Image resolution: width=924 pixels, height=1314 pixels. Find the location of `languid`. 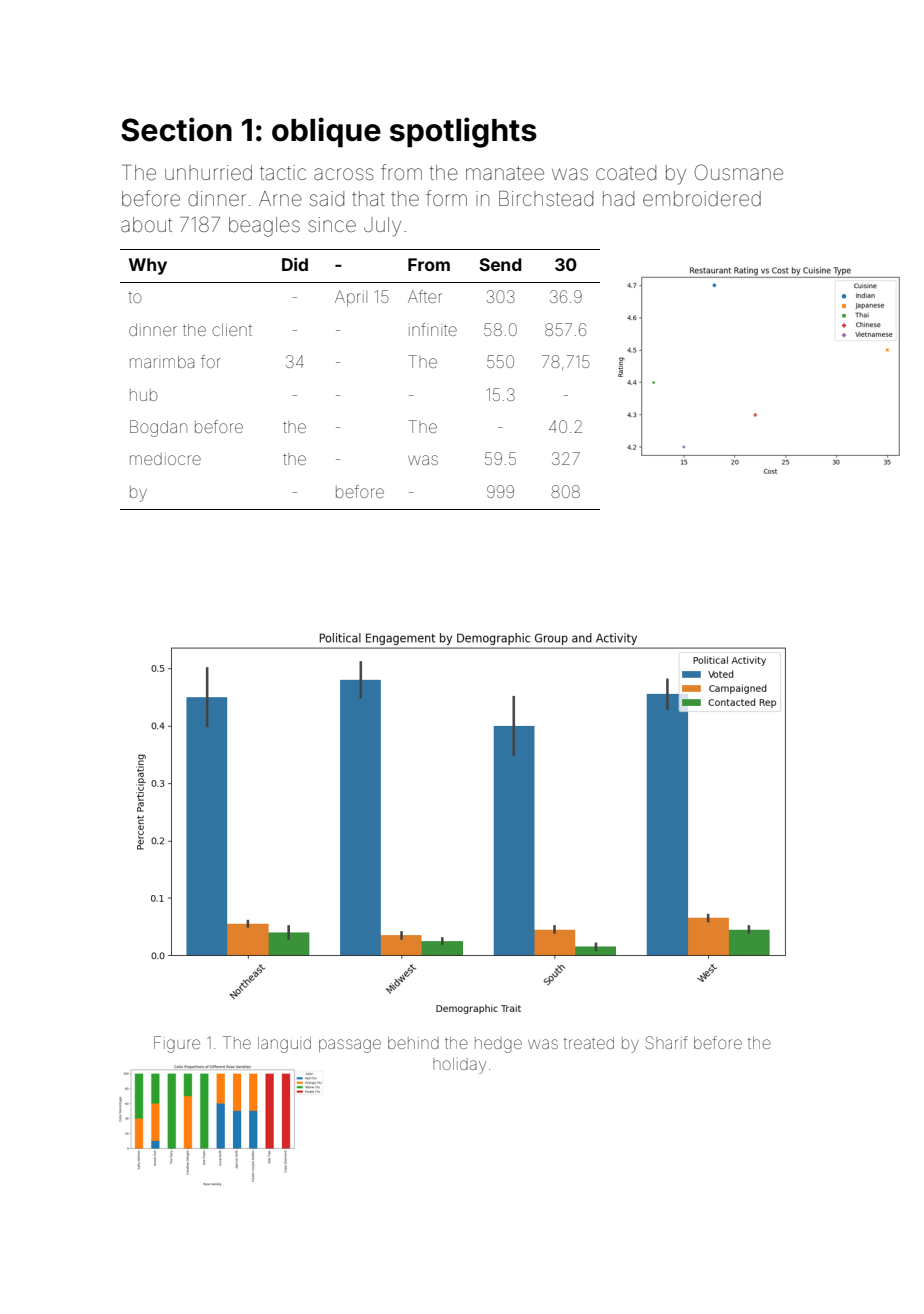

languid is located at coordinates (284, 1045).
